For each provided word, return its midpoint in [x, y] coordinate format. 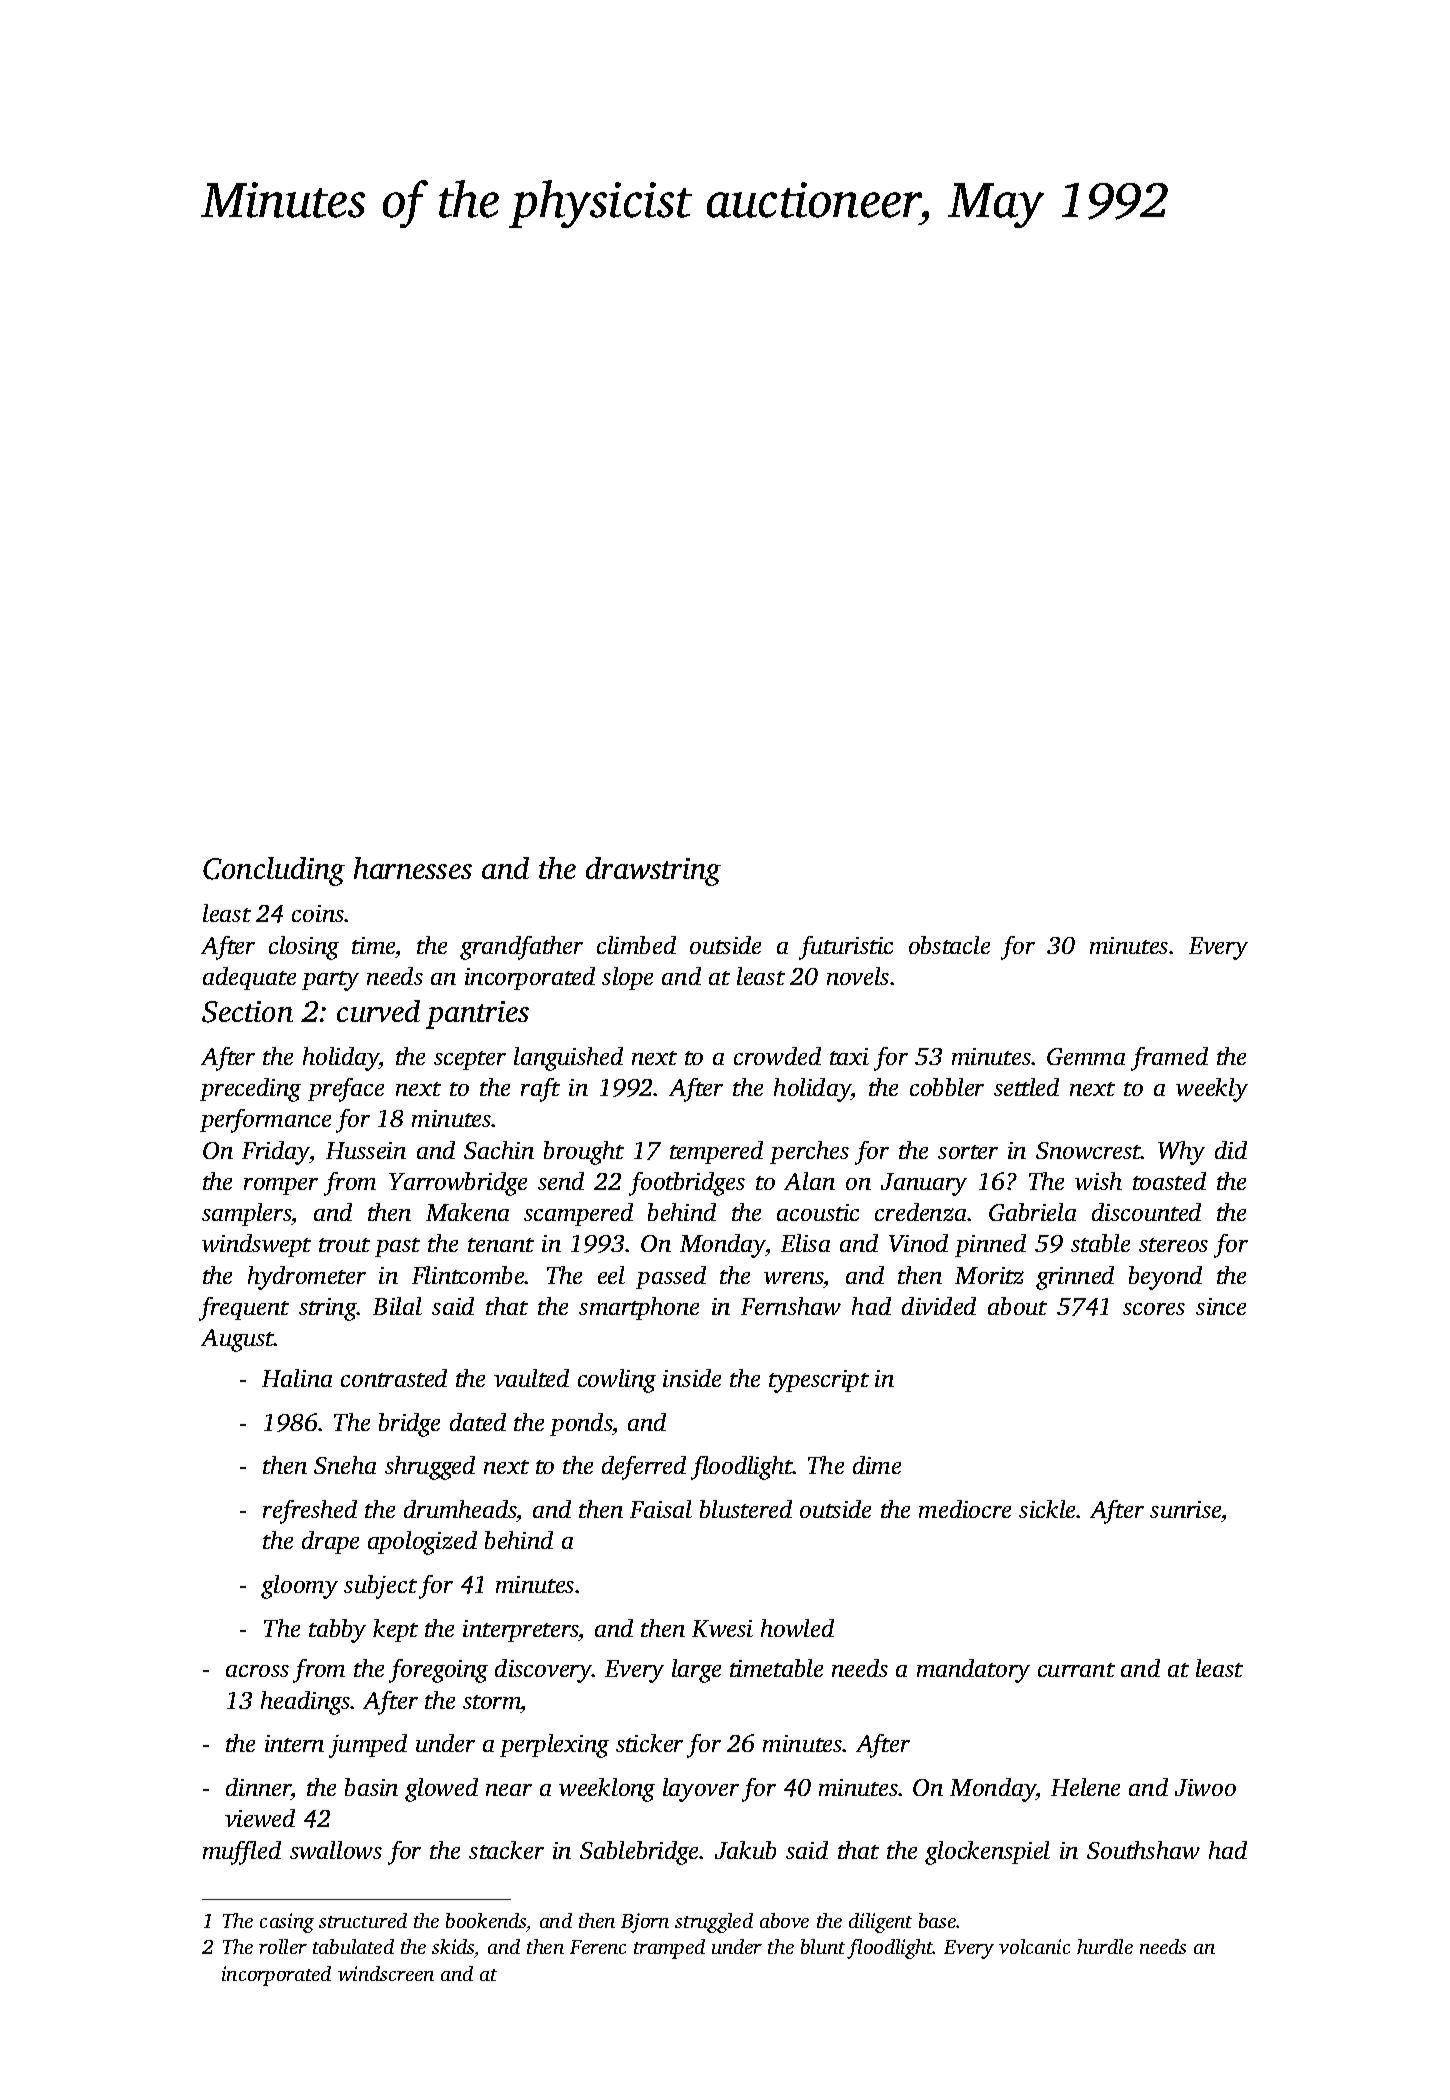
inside [692, 1378]
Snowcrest [1088, 1150]
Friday [276, 1153]
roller [283, 1946]
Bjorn [645, 1923]
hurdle [1105, 1946]
